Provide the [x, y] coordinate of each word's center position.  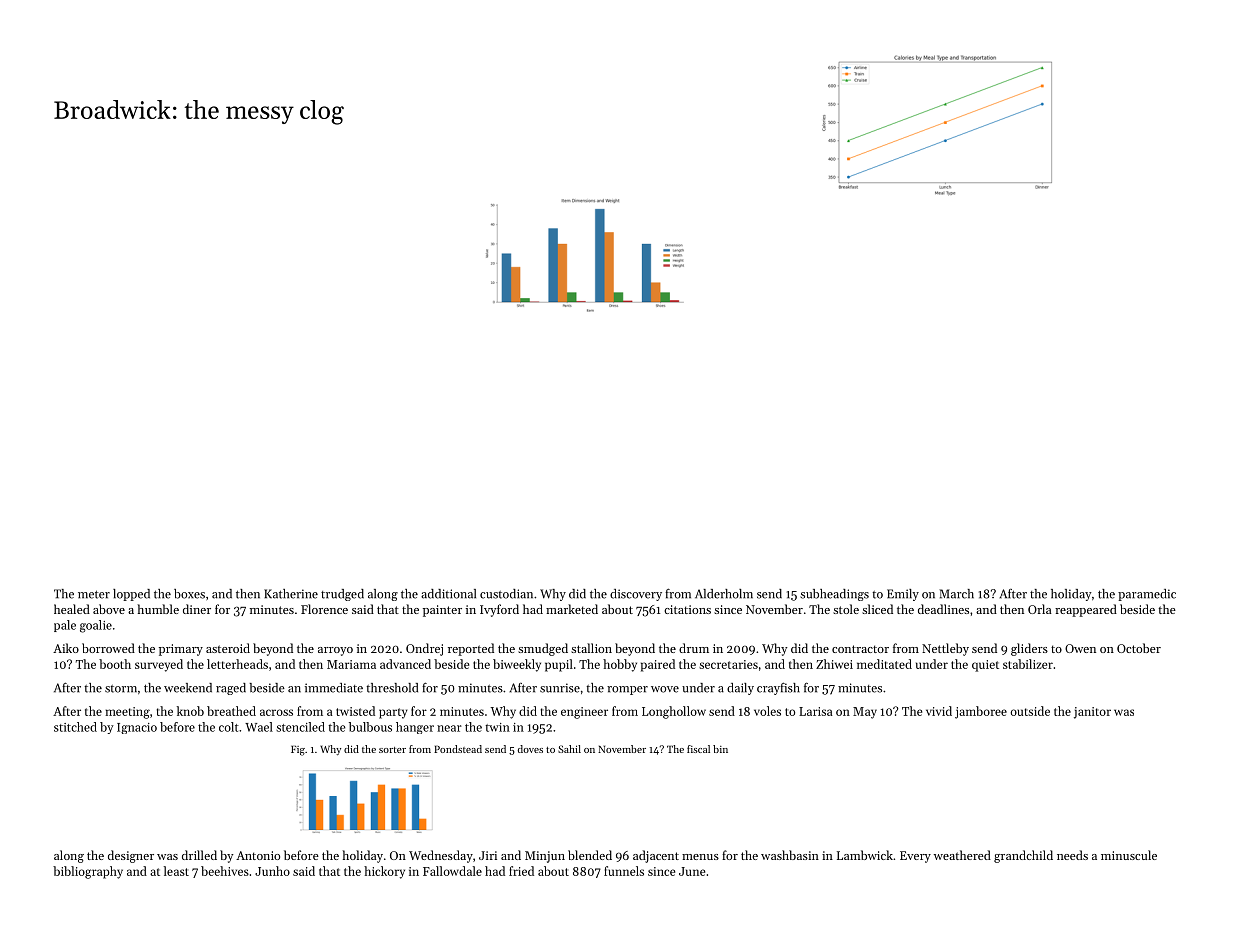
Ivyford [499, 610]
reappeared [1086, 610]
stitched [75, 727]
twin [497, 727]
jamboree [981, 712]
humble [158, 609]
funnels [624, 871]
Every [915, 857]
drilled [199, 855]
